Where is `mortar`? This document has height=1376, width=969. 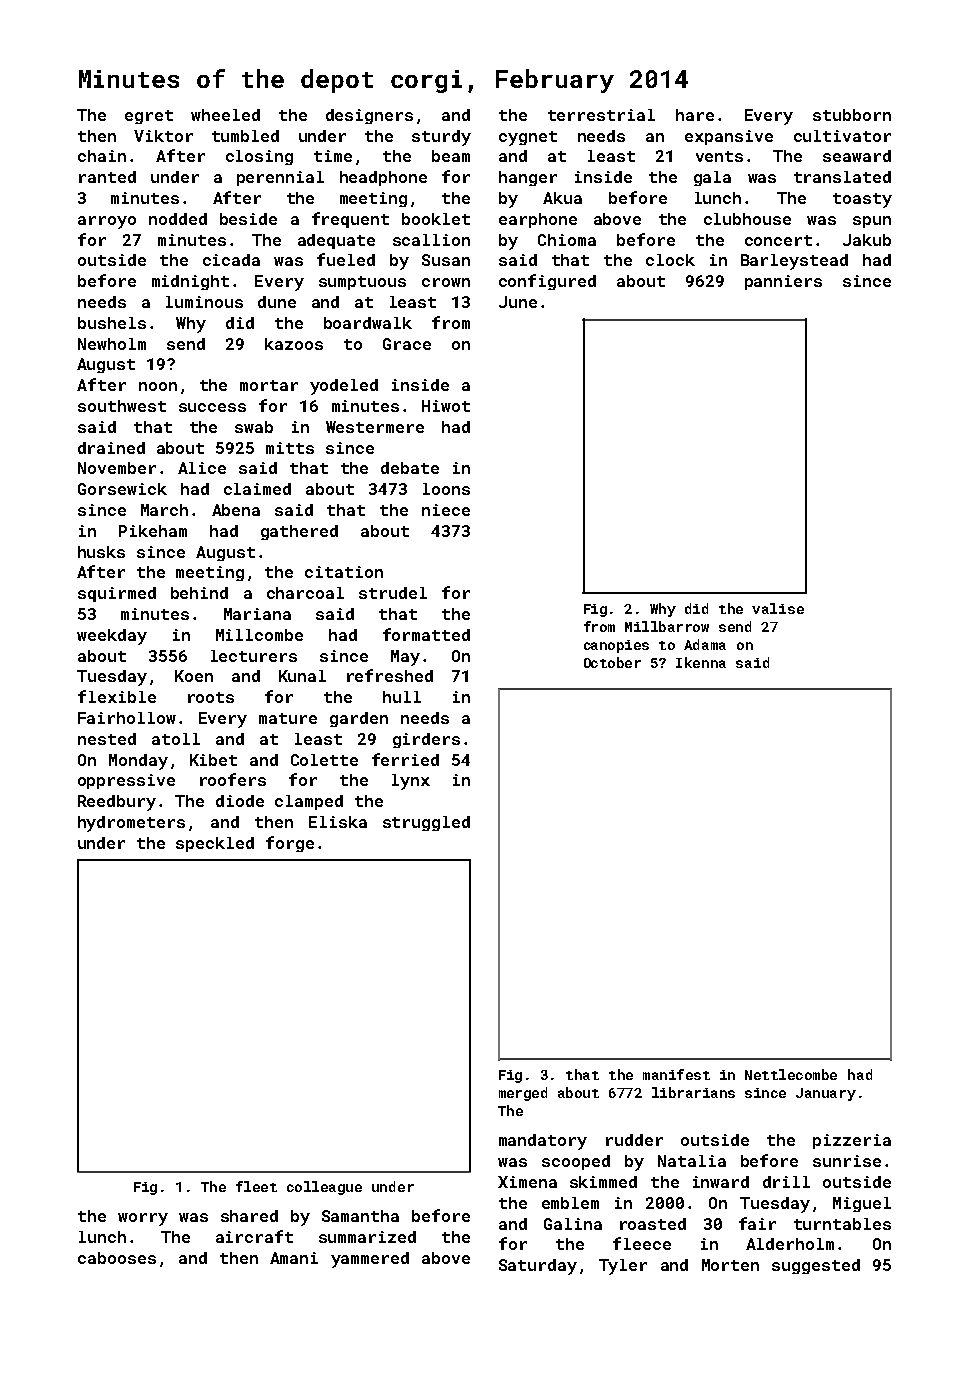 mortar is located at coordinates (269, 385).
